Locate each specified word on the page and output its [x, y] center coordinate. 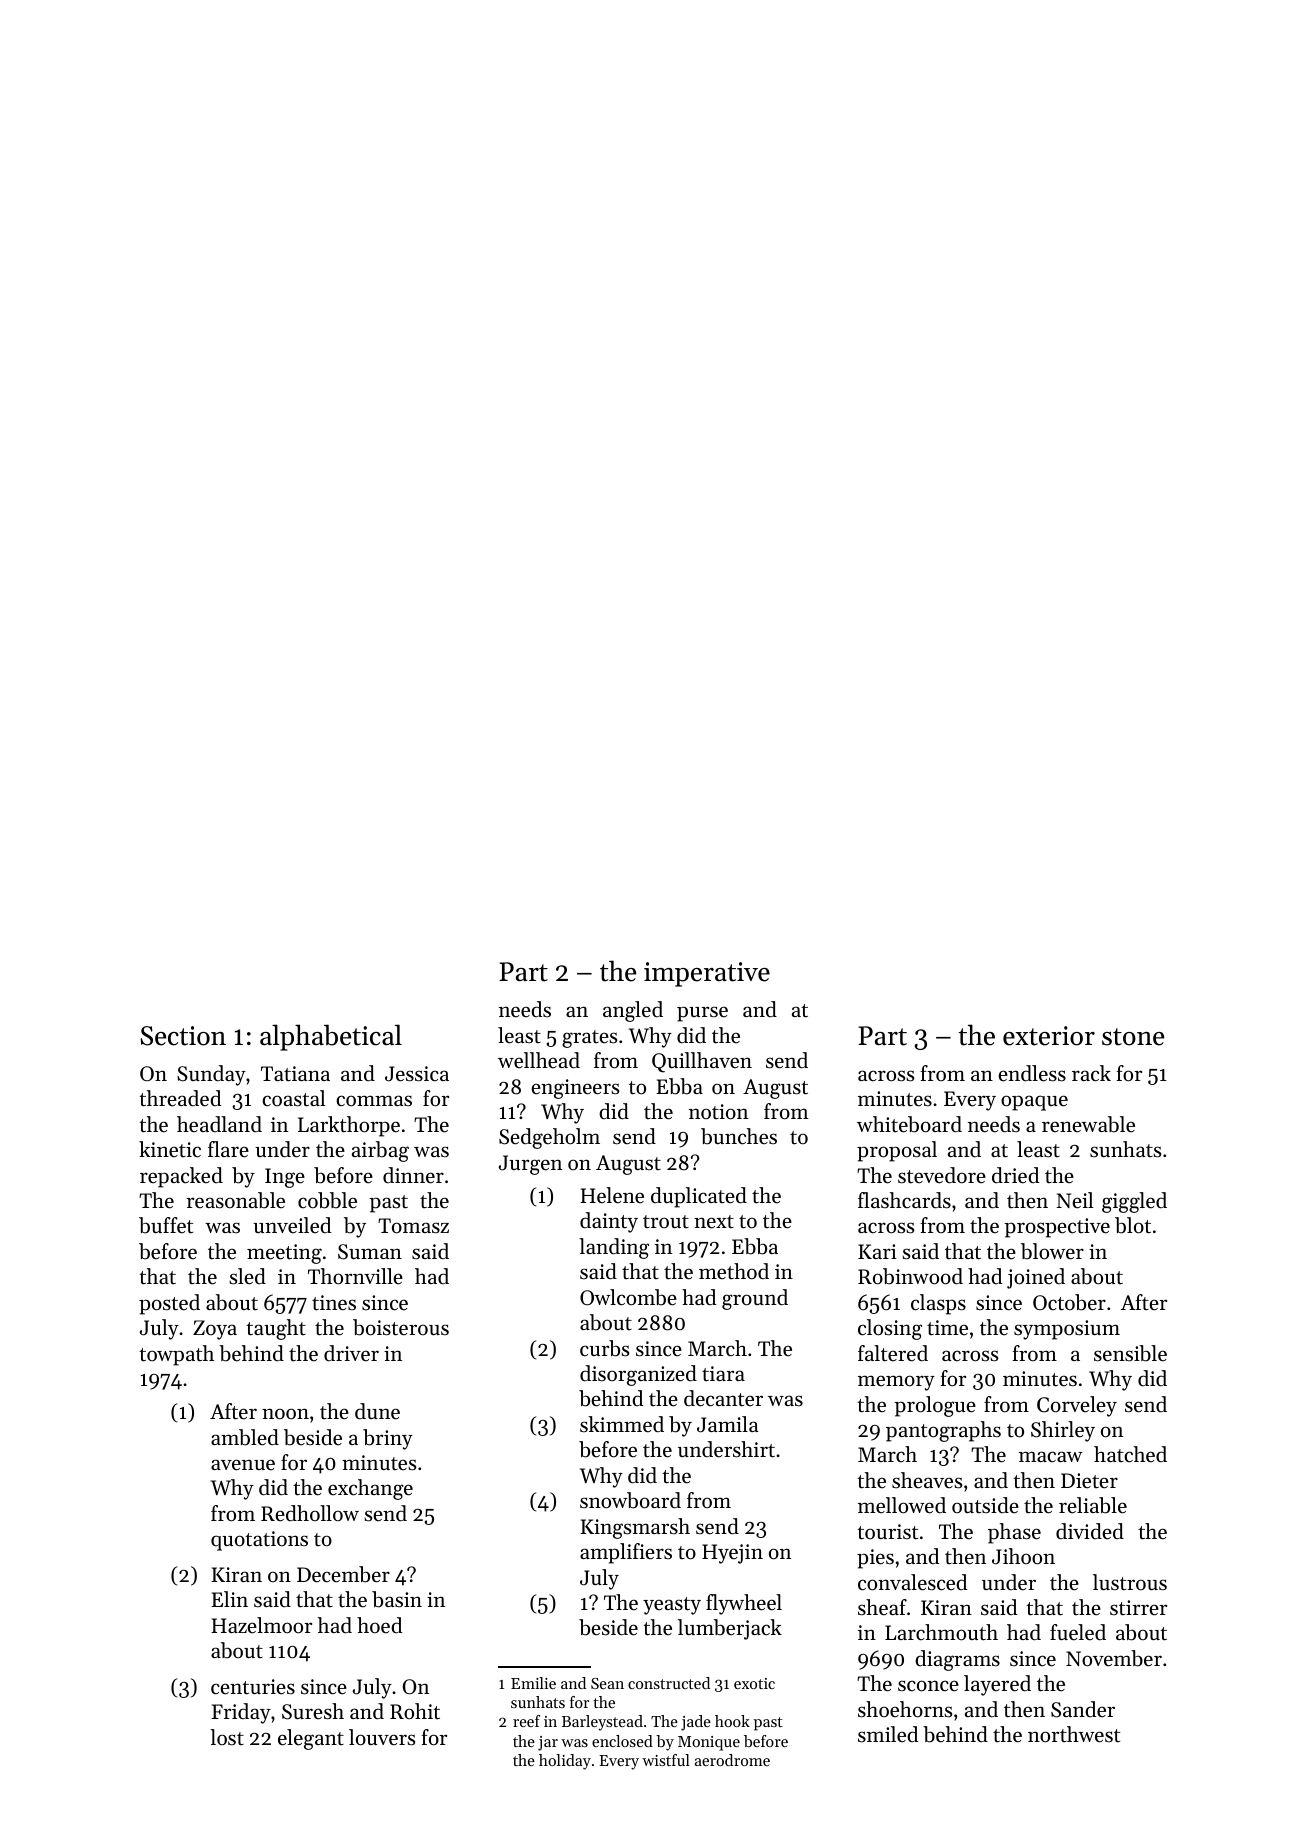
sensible [1130, 1353]
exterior [1049, 1036]
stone [1133, 1037]
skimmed [622, 1424]
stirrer [1138, 1608]
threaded [180, 1098]
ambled [245, 1437]
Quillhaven [702, 1062]
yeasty [672, 1606]
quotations [259, 1541]
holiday [565, 1762]
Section [183, 1036]
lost [227, 1737]
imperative [707, 974]
